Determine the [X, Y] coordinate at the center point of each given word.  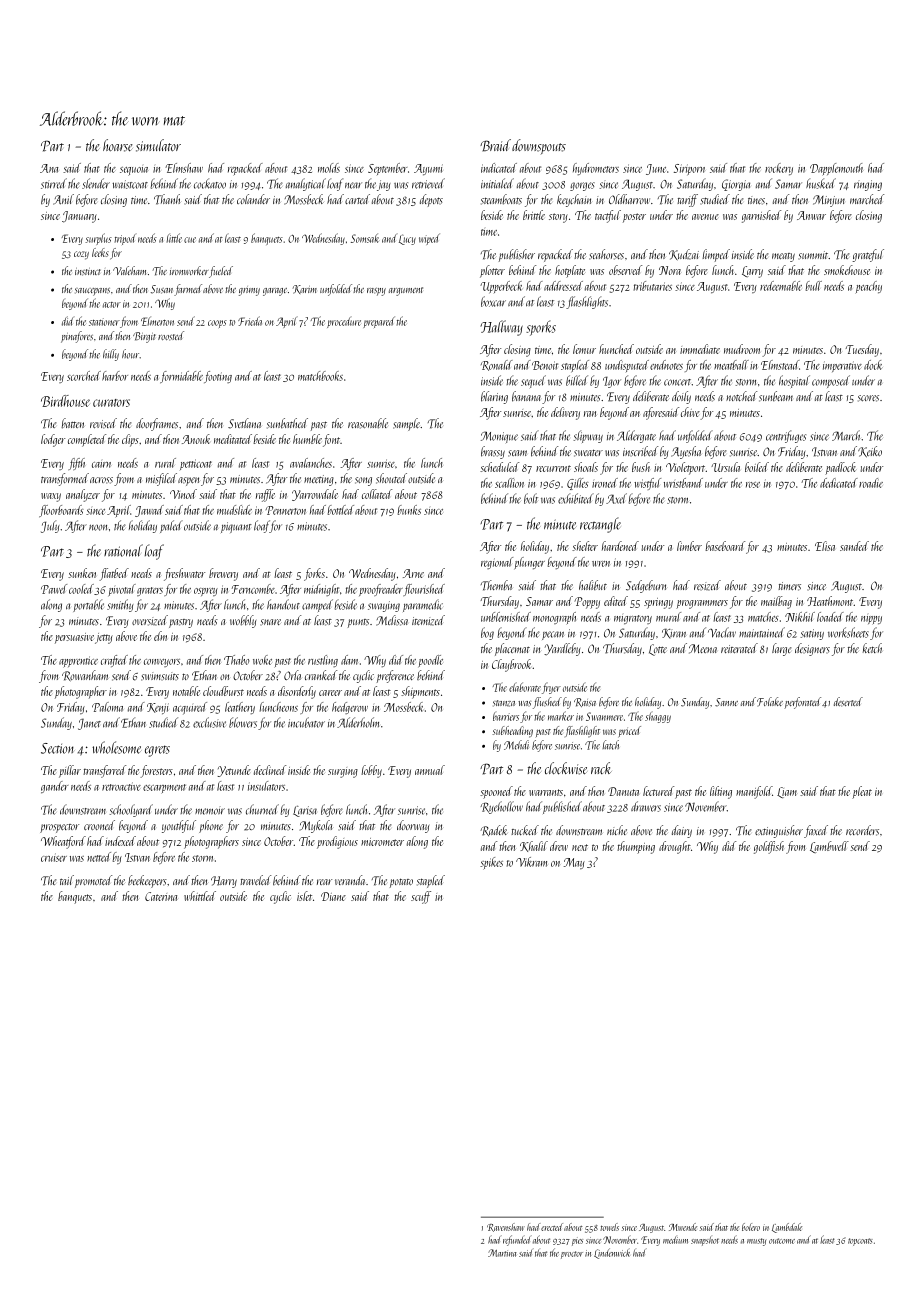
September [387, 169]
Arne [413, 573]
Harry [224, 882]
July [50, 526]
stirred [54, 183]
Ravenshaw [506, 1227]
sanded [854, 546]
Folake [770, 701]
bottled [341, 510]
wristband [683, 483]
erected [552, 1227]
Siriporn [689, 169]
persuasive [74, 638]
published [562, 807]
